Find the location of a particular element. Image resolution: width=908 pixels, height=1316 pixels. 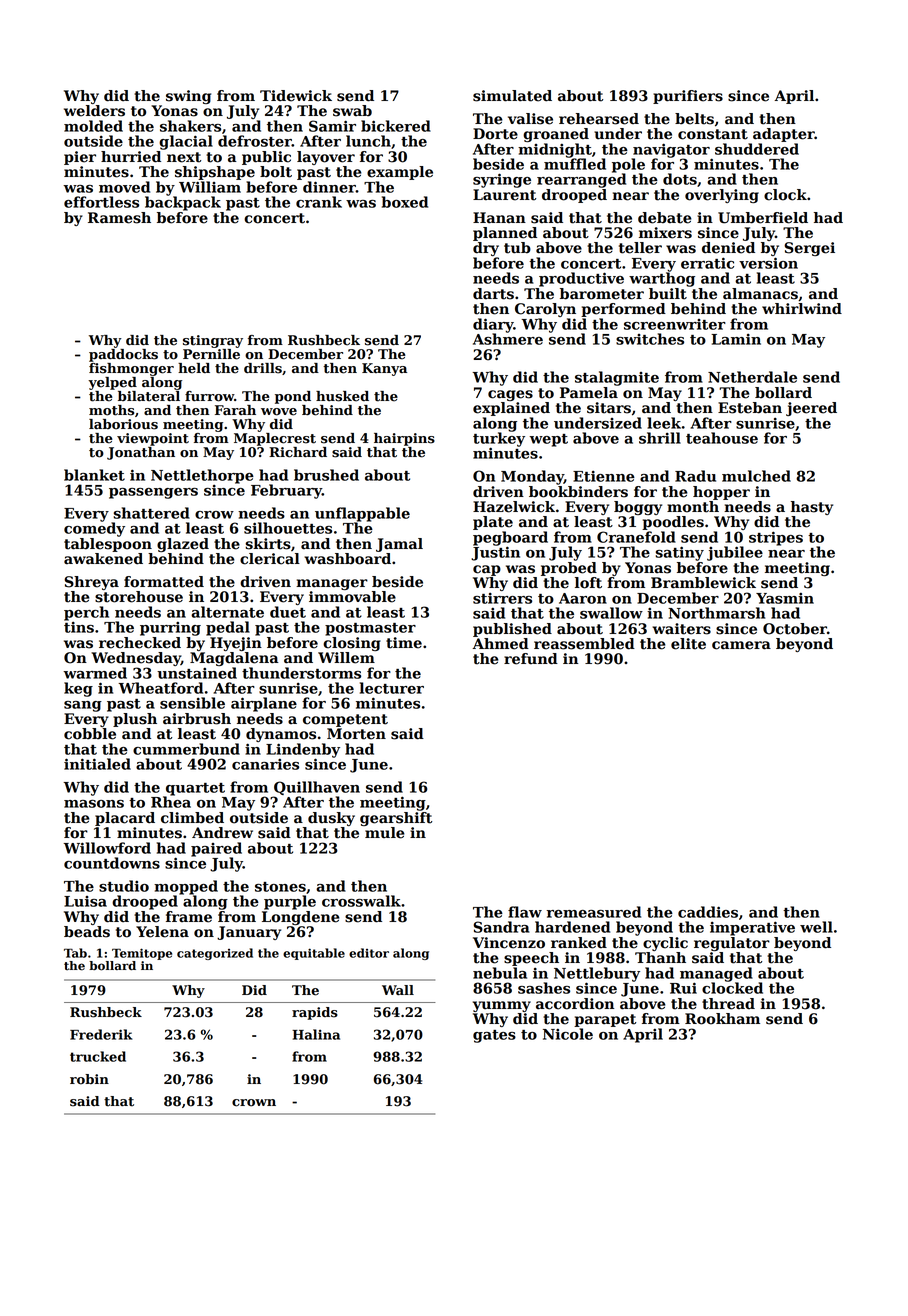

waiters is located at coordinates (681, 629).
